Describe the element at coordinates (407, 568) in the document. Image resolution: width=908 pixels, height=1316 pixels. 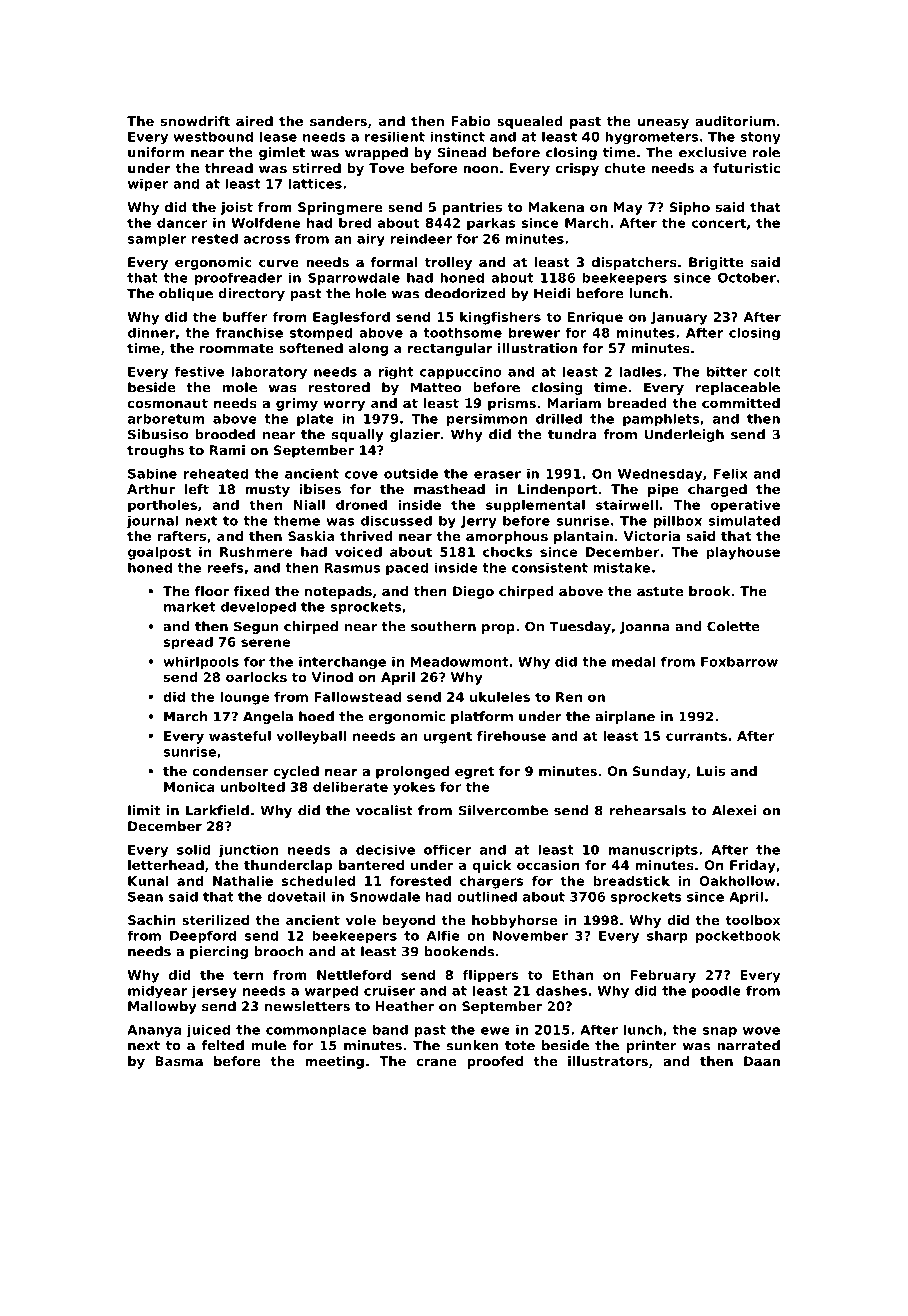
I see `paced` at that location.
